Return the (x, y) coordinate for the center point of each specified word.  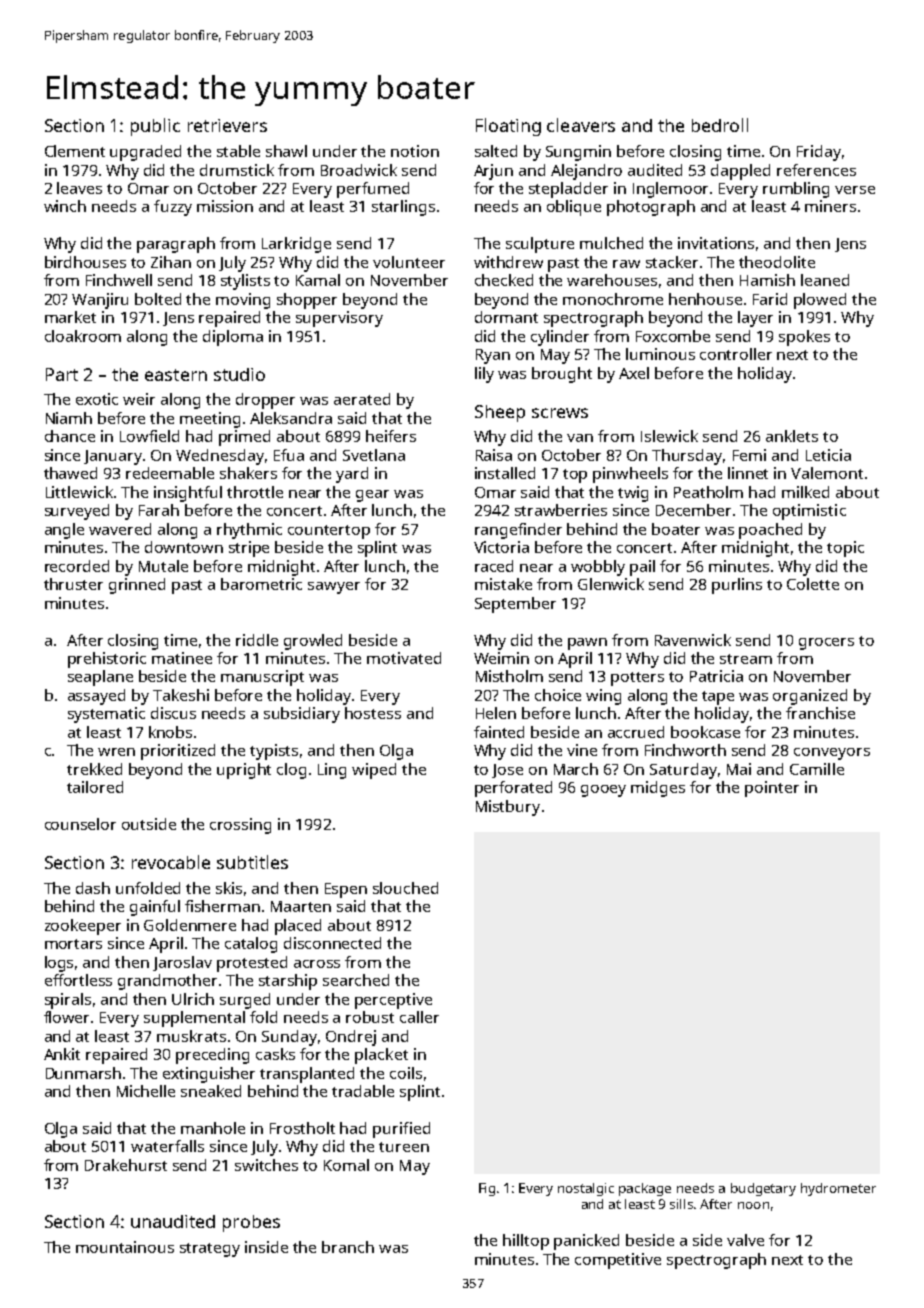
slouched (405, 888)
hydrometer (838, 1189)
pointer (772, 789)
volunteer (409, 262)
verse (855, 190)
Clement (75, 151)
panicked (586, 1242)
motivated (404, 658)
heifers (391, 436)
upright (244, 771)
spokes (804, 338)
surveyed (77, 512)
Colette (813, 584)
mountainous (125, 1247)
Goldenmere (190, 925)
